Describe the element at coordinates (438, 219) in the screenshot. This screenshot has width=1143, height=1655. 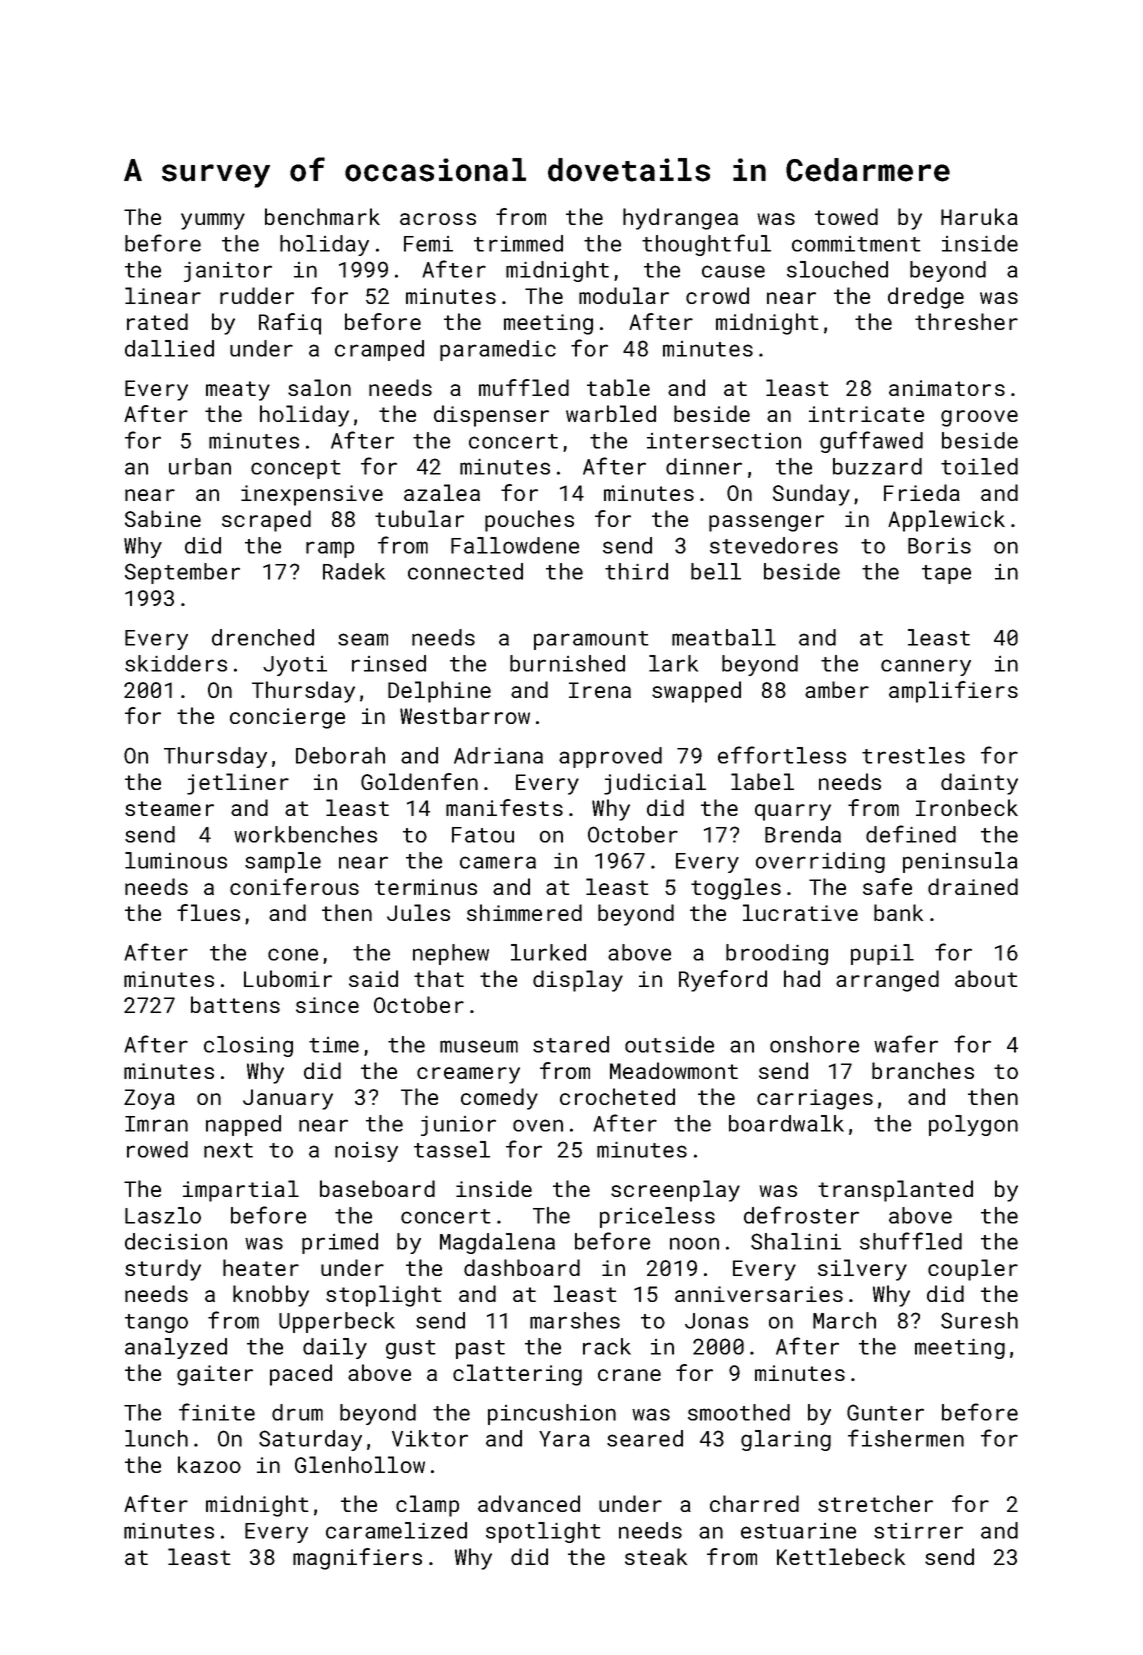
I see `across` at that location.
